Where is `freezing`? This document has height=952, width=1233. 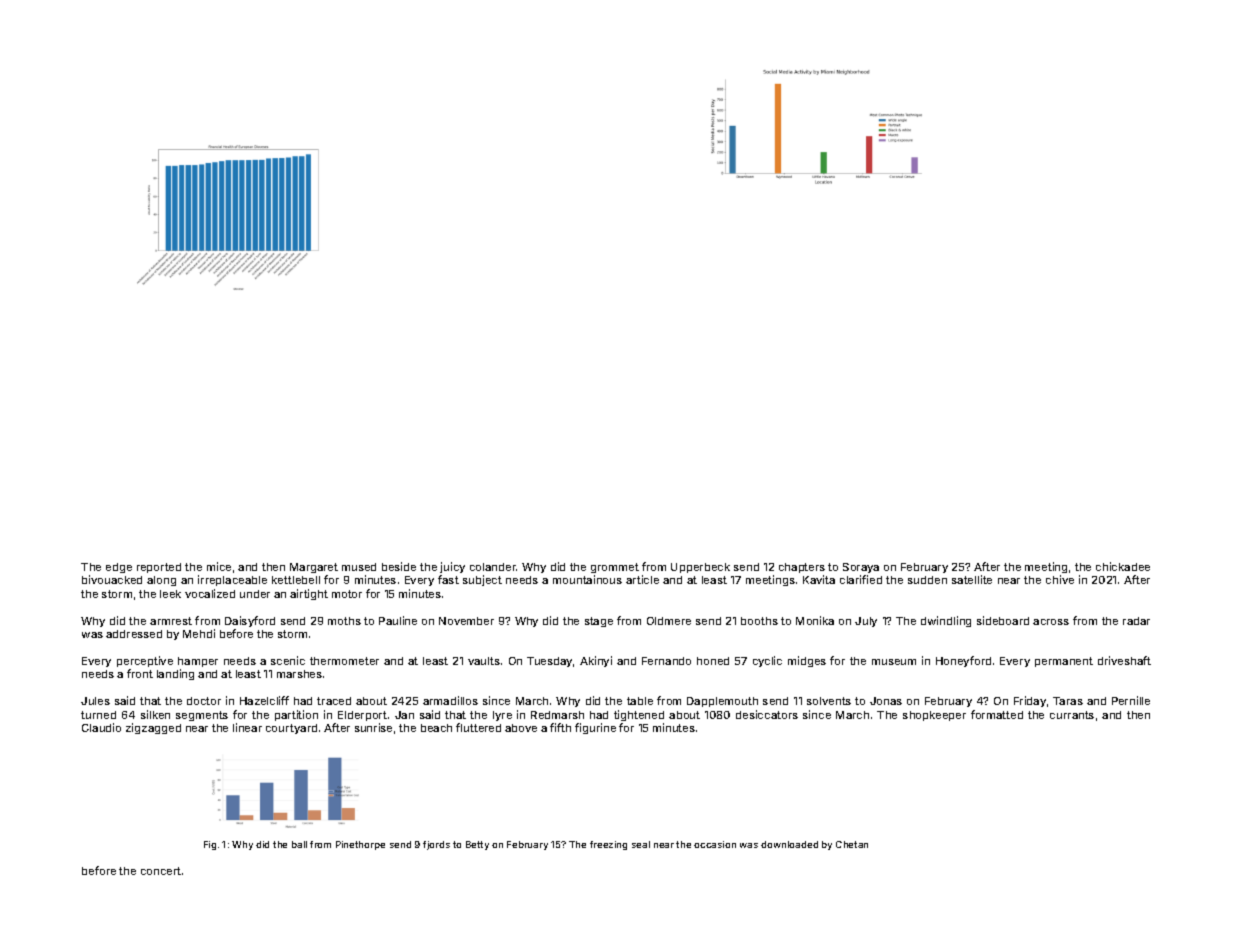
freezing is located at coordinates (608, 845).
